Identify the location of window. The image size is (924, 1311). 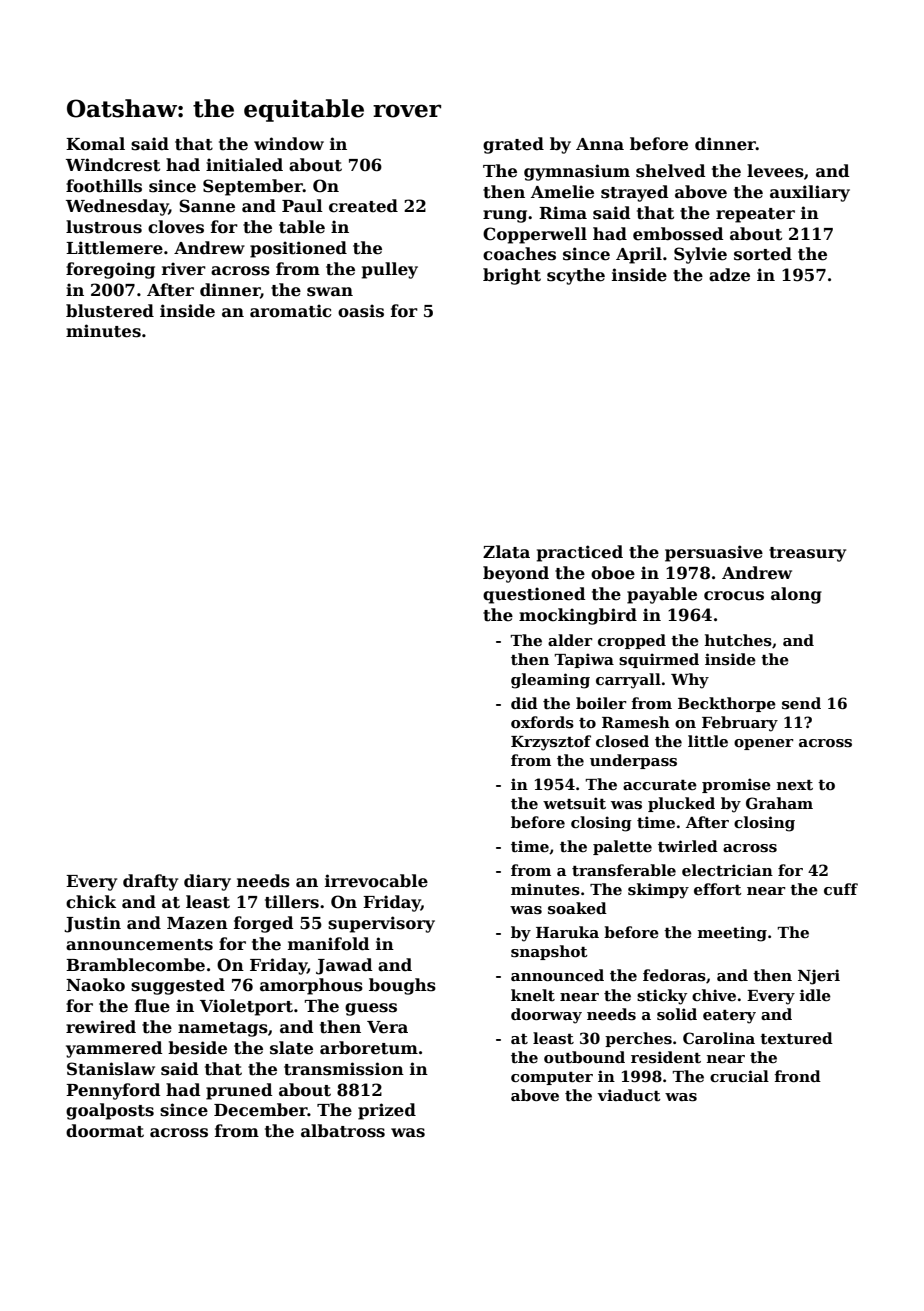
(289, 144).
